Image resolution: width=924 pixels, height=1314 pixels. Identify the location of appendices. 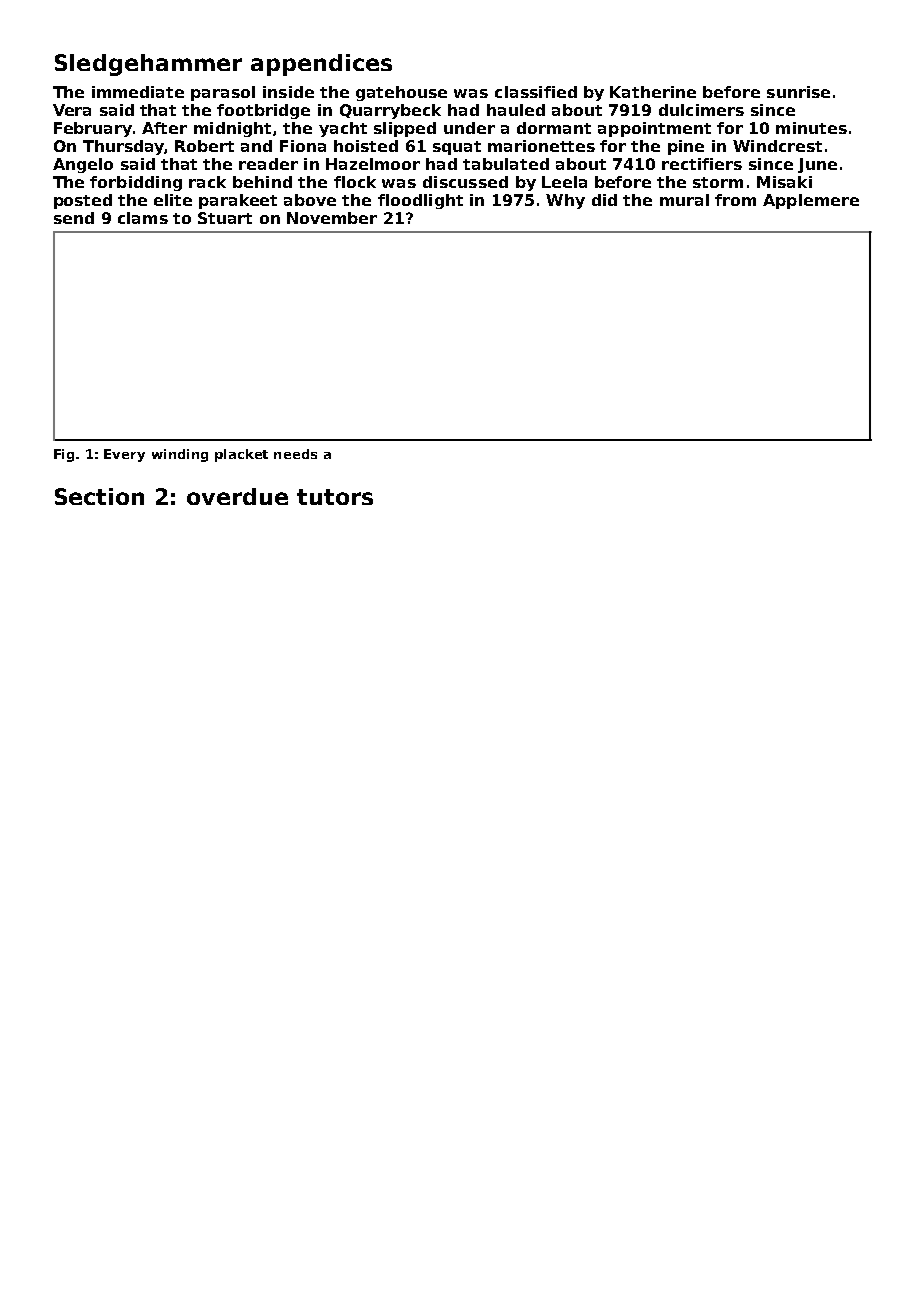
(321, 65).
